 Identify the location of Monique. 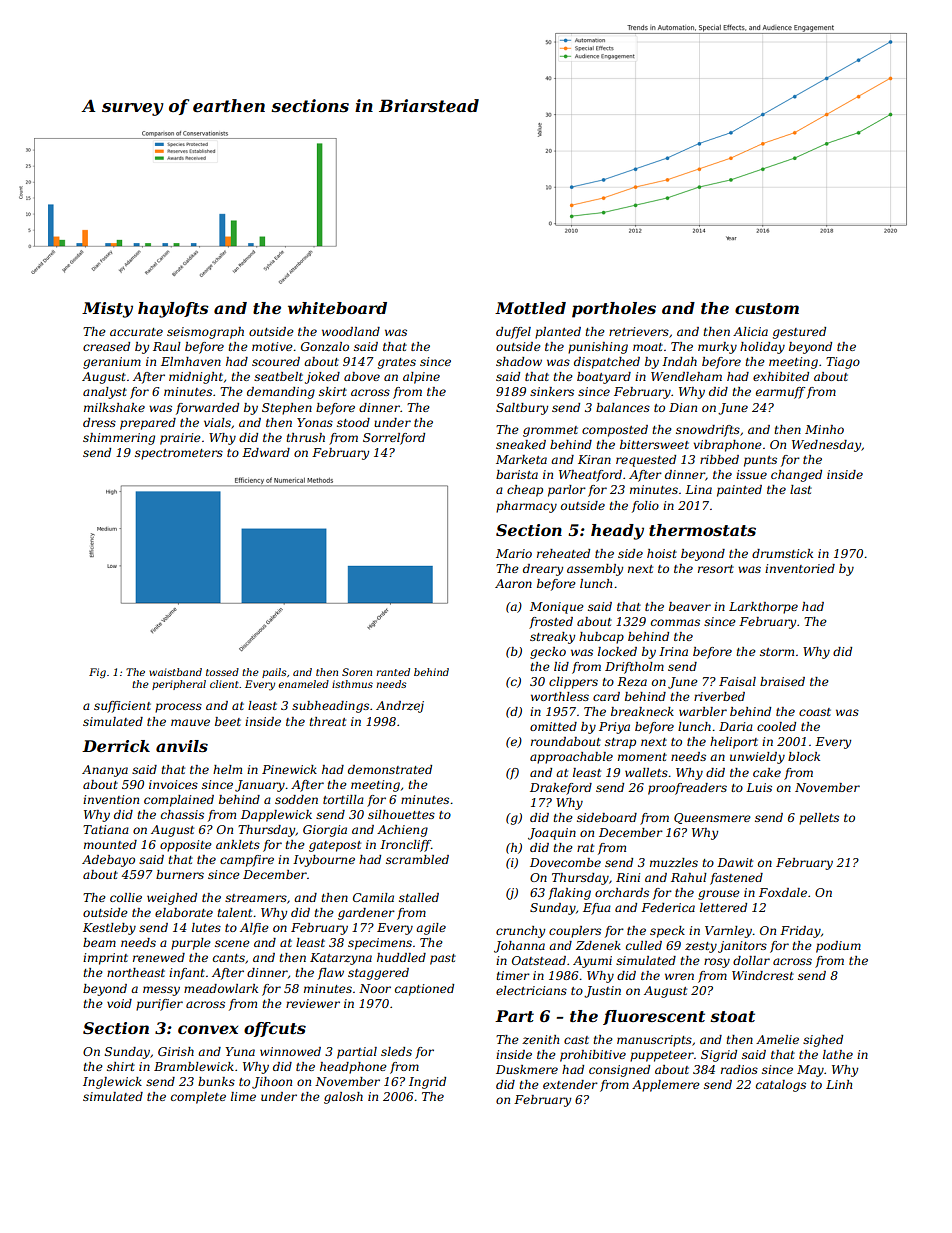
(557, 608).
